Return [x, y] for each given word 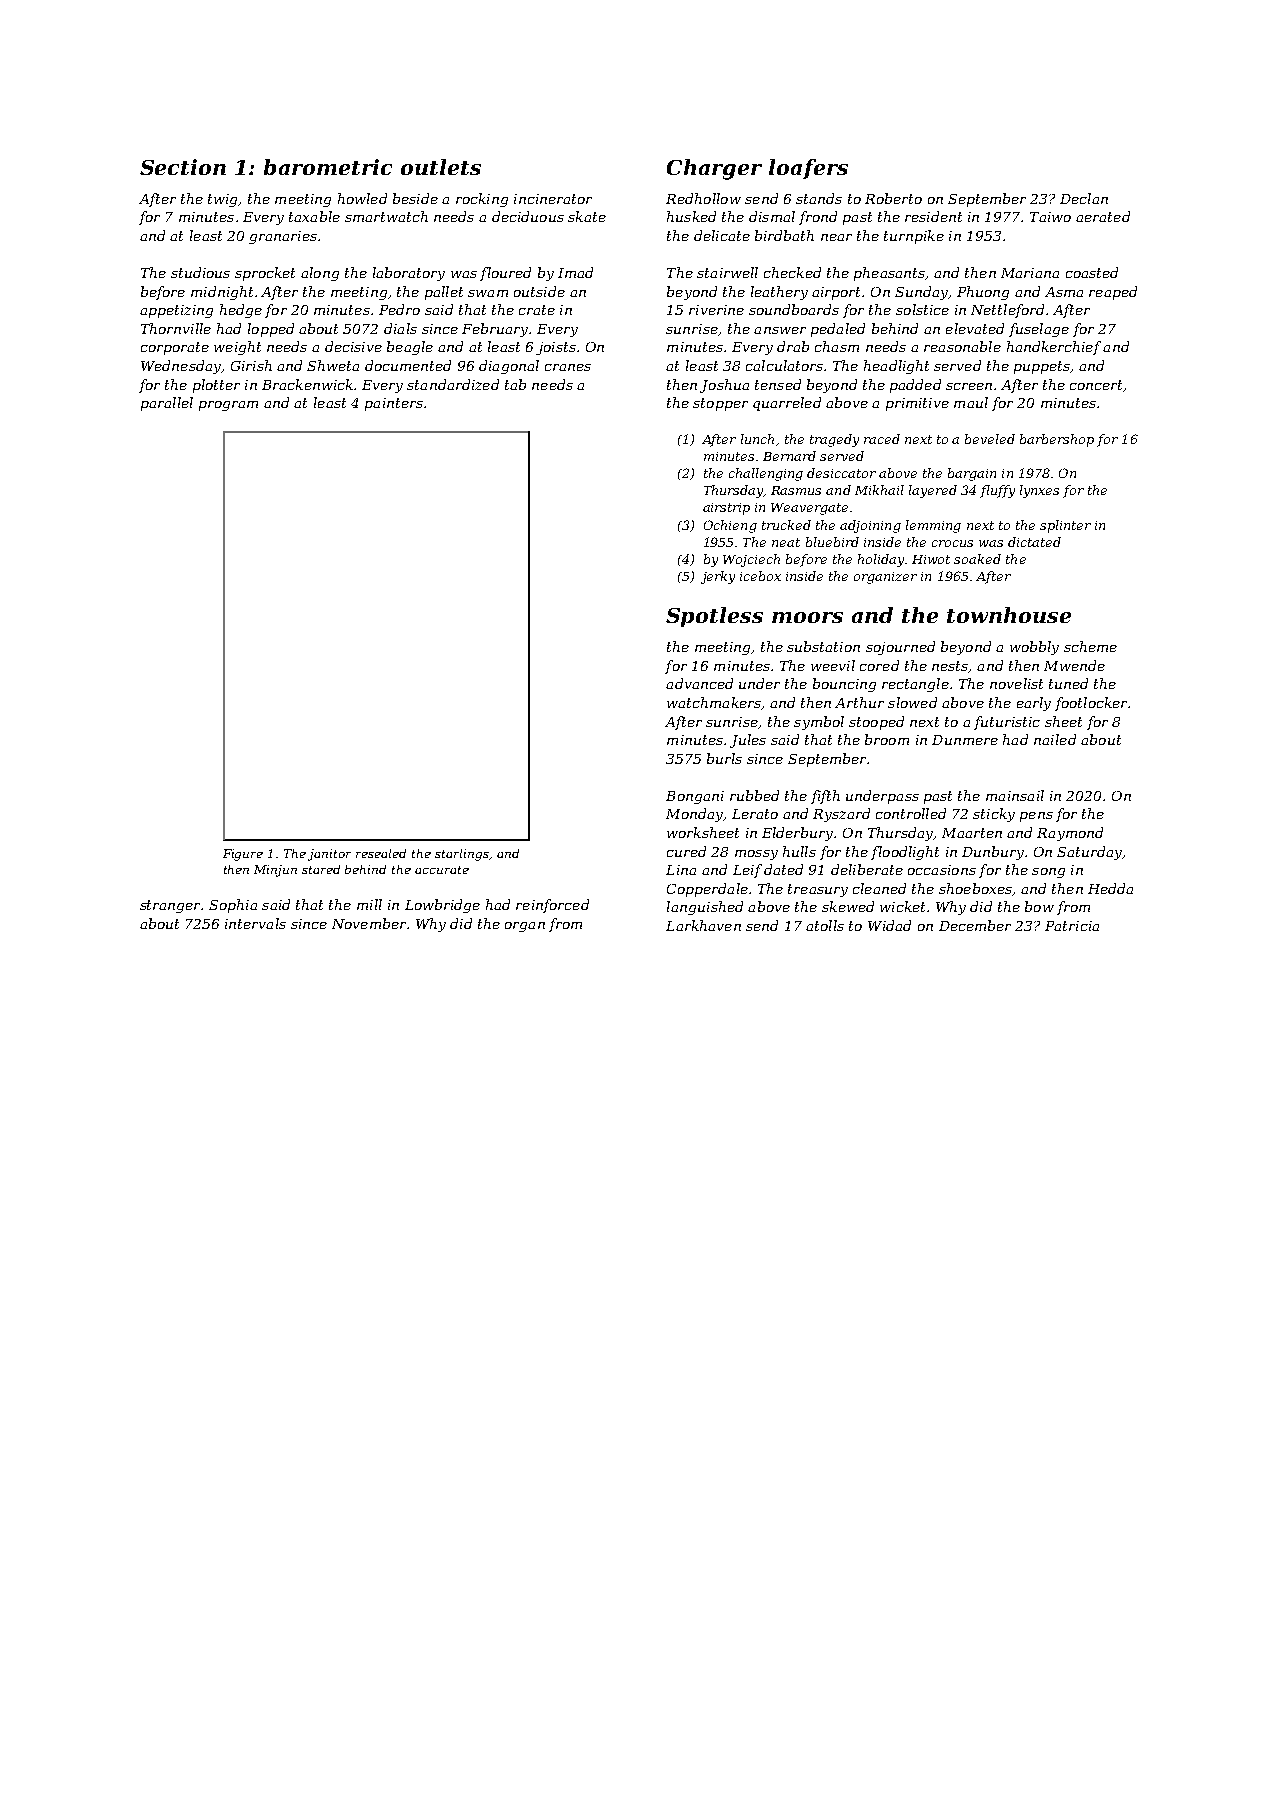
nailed [1055, 739]
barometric [328, 167]
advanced [699, 683]
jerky [718, 577]
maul [971, 402]
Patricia [1072, 926]
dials [400, 328]
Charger [714, 169]
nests [950, 666]
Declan [1084, 198]
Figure [243, 855]
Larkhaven [703, 925]
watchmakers [714, 702]
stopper [720, 404]
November [369, 923]
